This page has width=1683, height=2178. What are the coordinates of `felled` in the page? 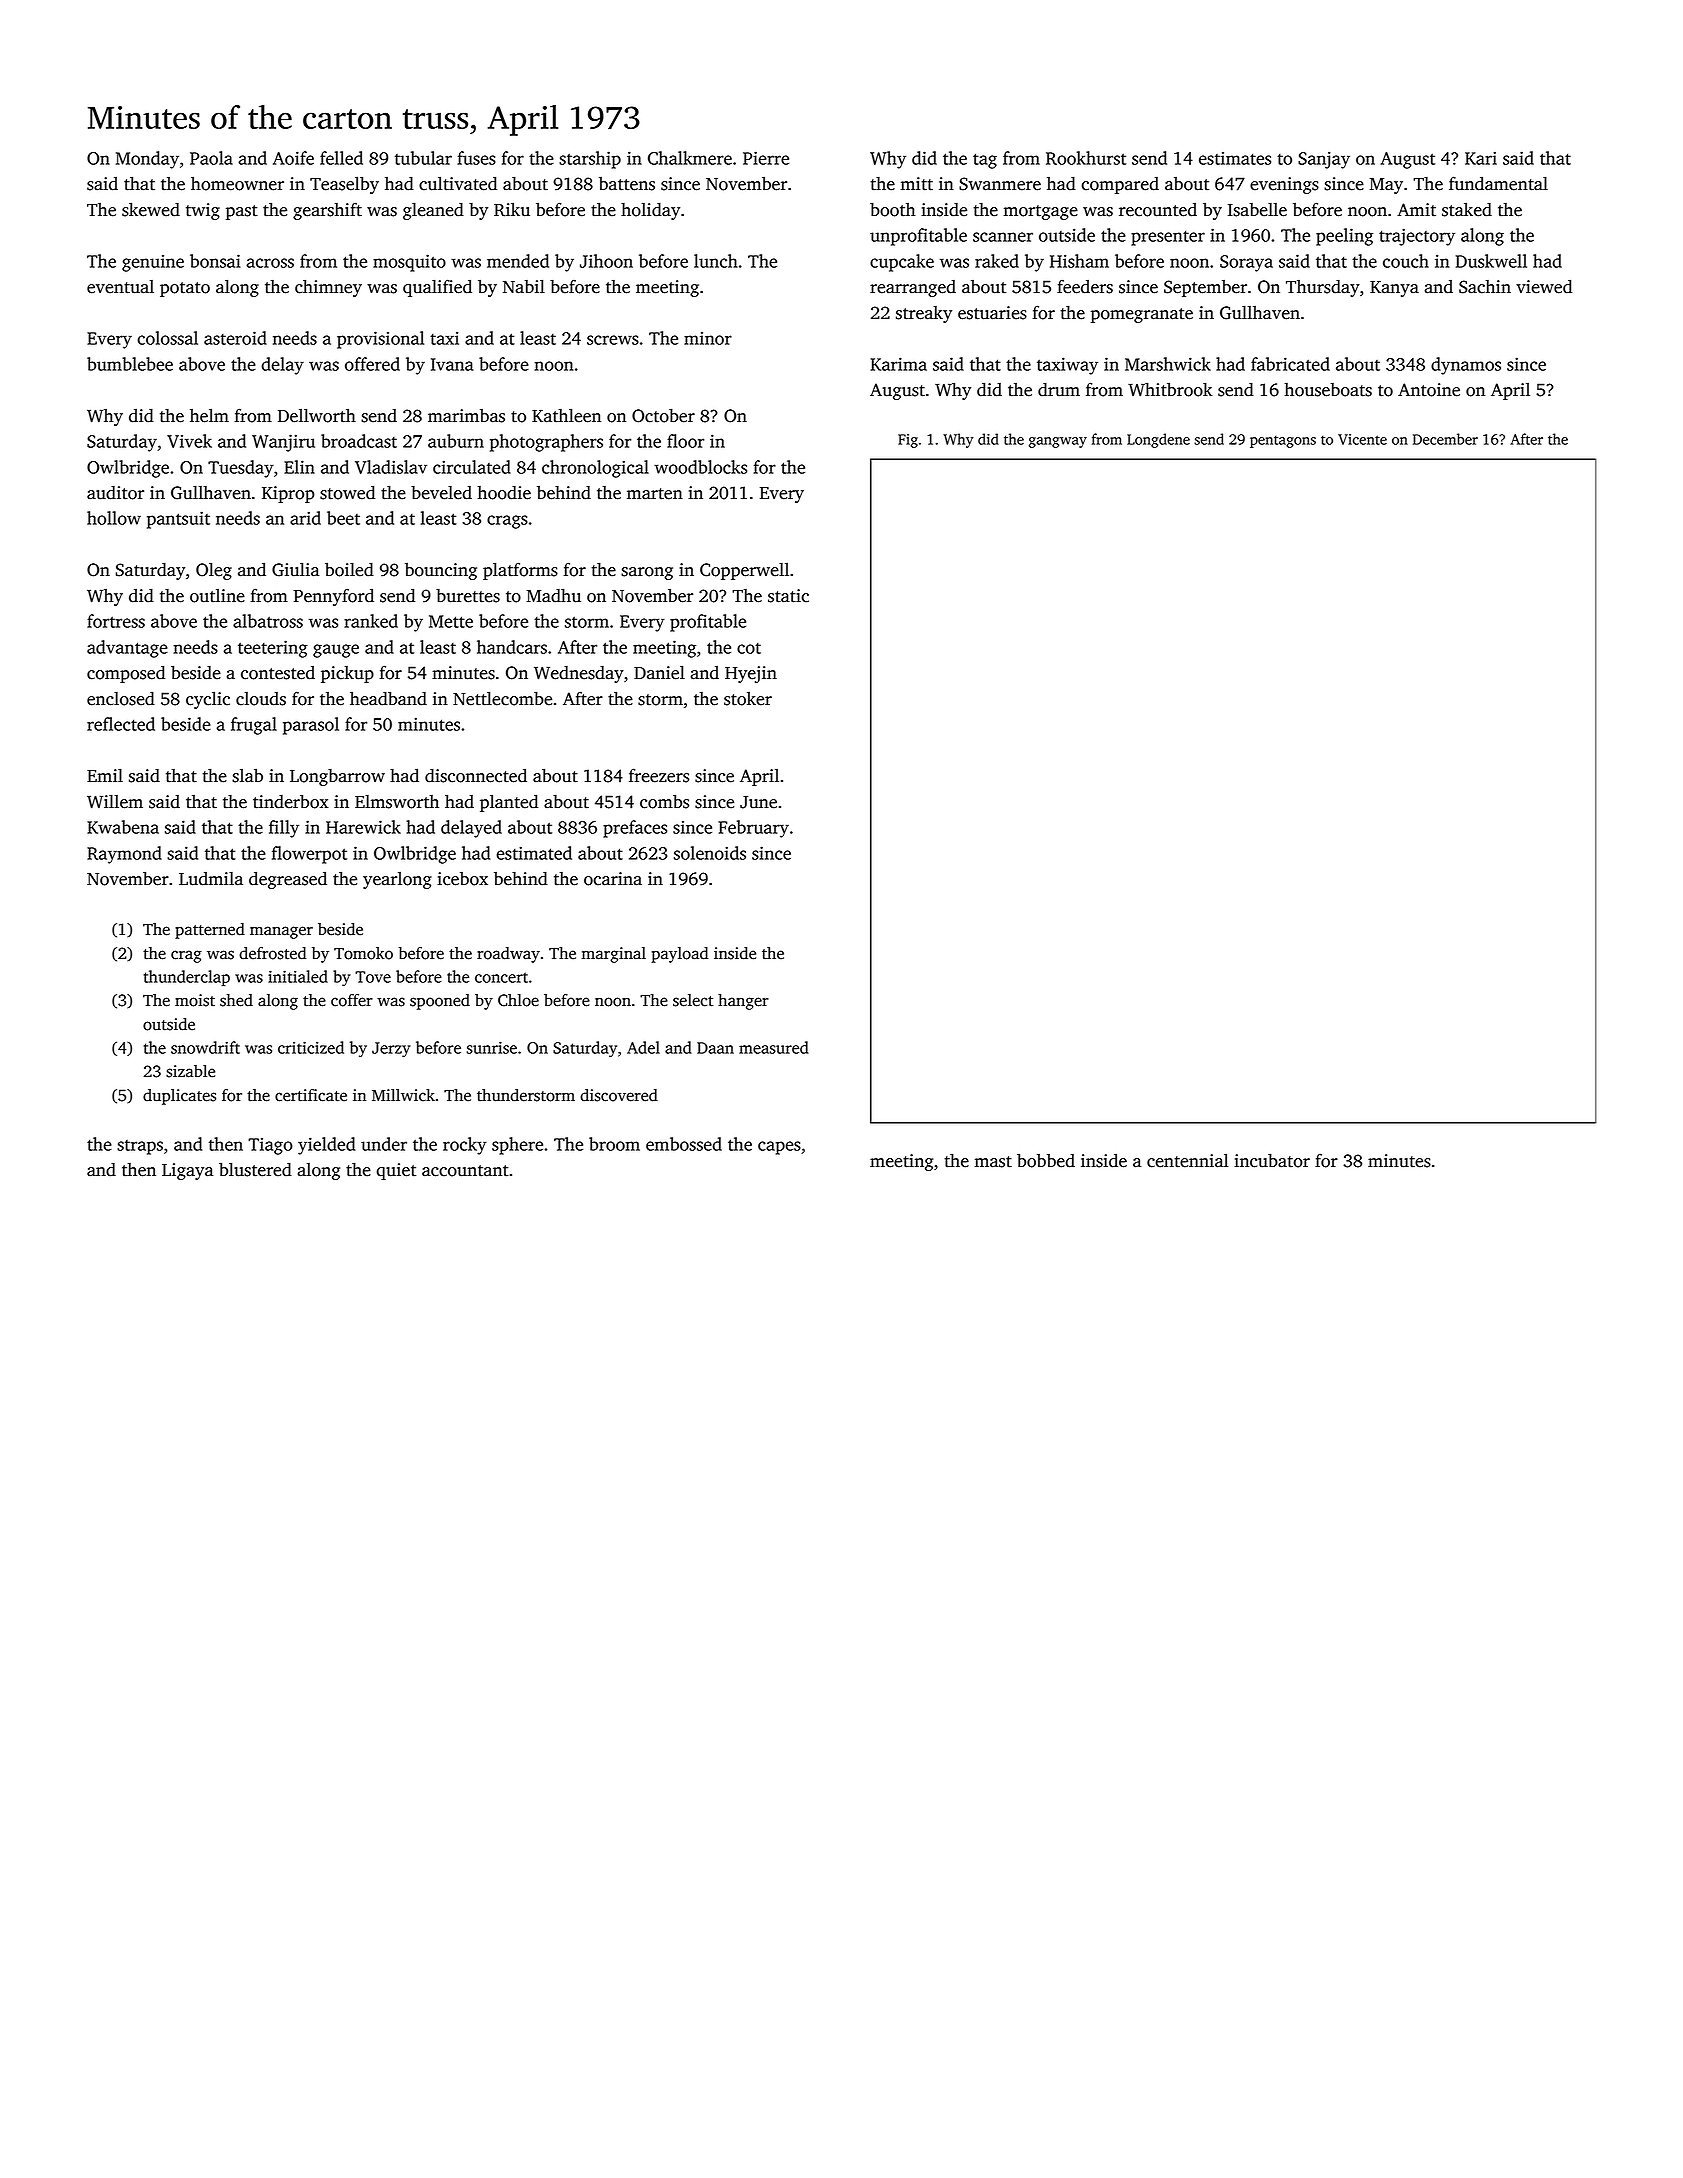 It's located at (341, 158).
